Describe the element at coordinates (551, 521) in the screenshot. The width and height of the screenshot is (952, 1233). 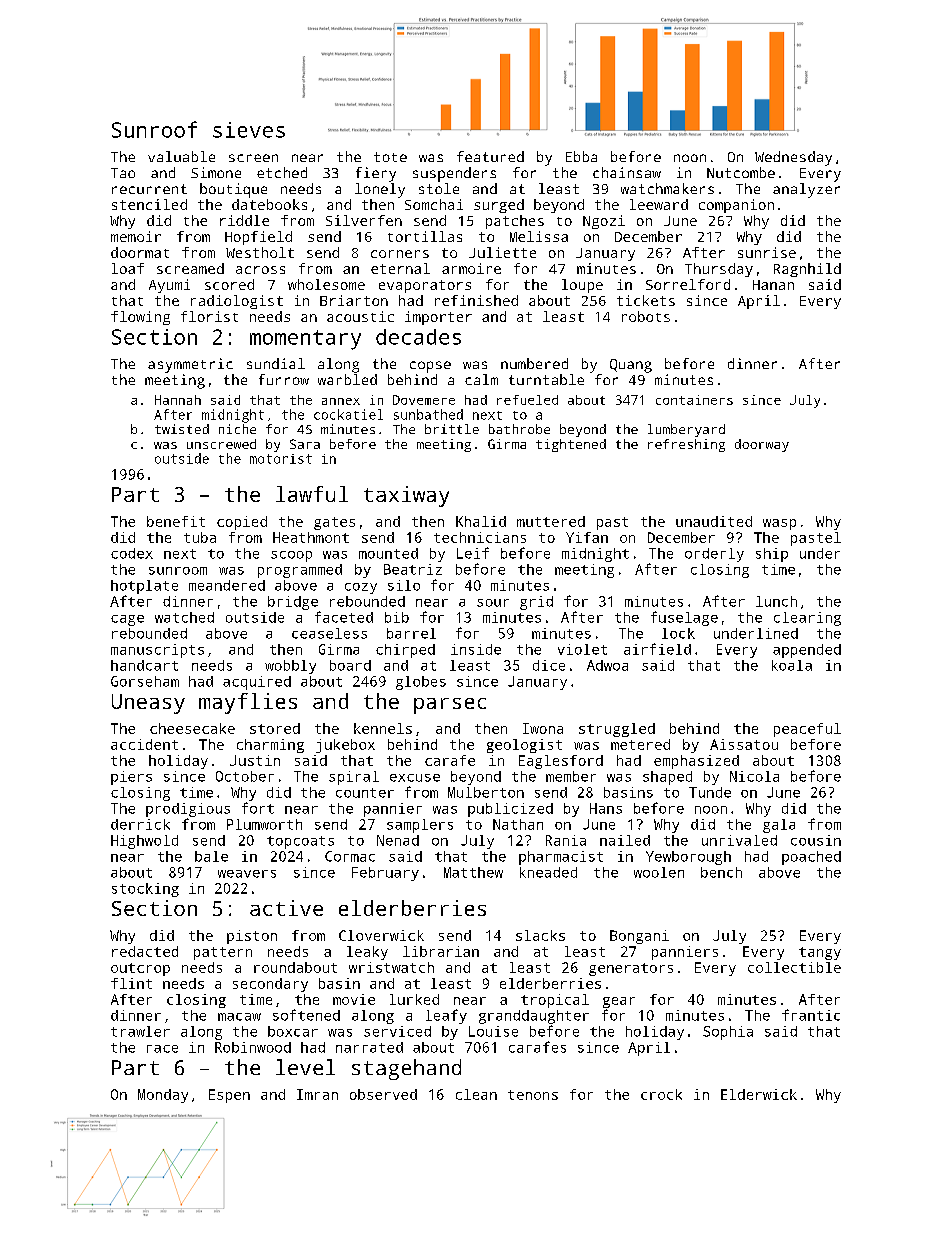
I see `muttered` at that location.
